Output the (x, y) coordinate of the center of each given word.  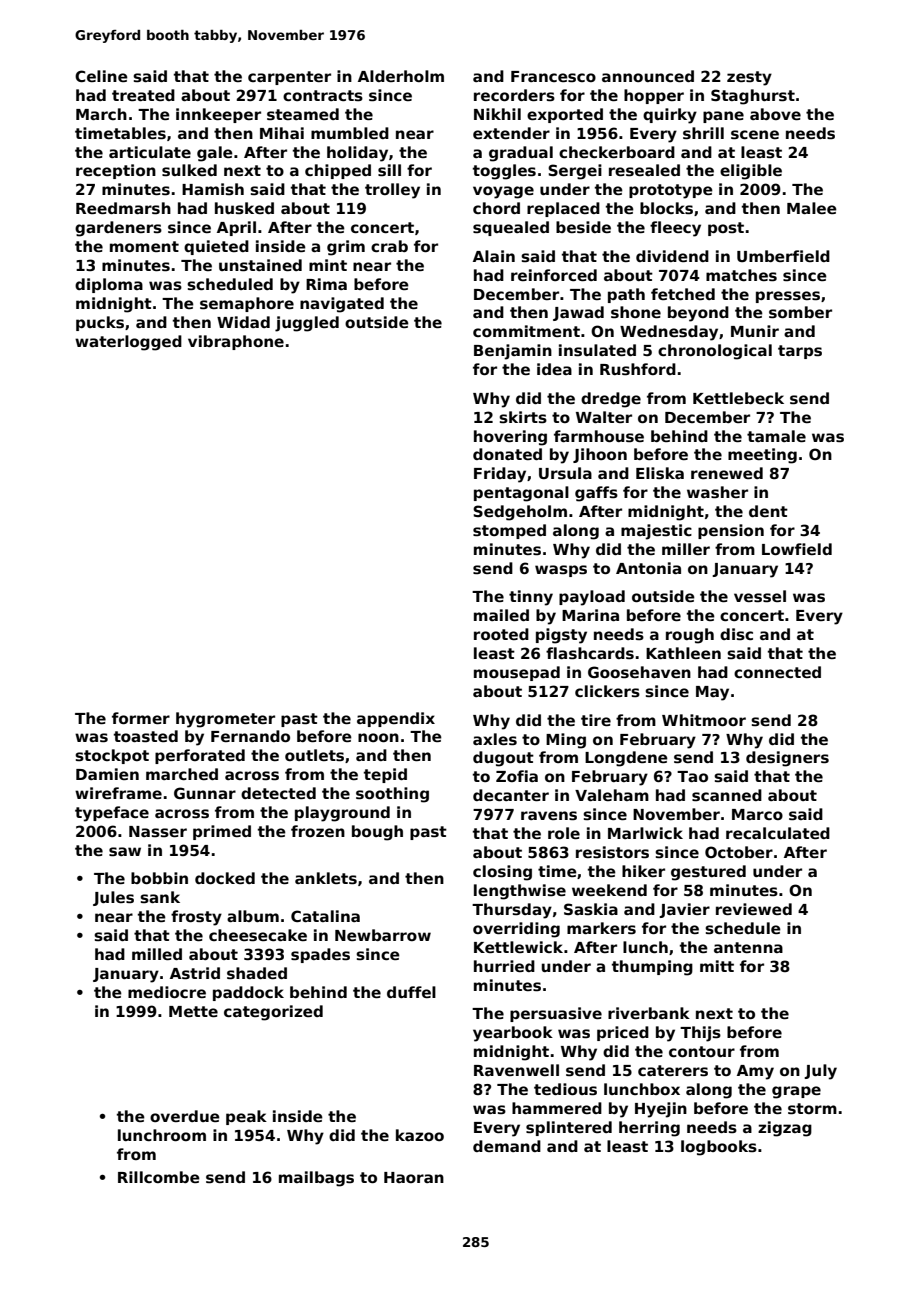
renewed (727, 473)
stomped (509, 531)
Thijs (700, 1034)
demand (507, 1146)
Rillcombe (159, 1177)
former (141, 718)
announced (648, 76)
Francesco (553, 76)
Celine (101, 76)
